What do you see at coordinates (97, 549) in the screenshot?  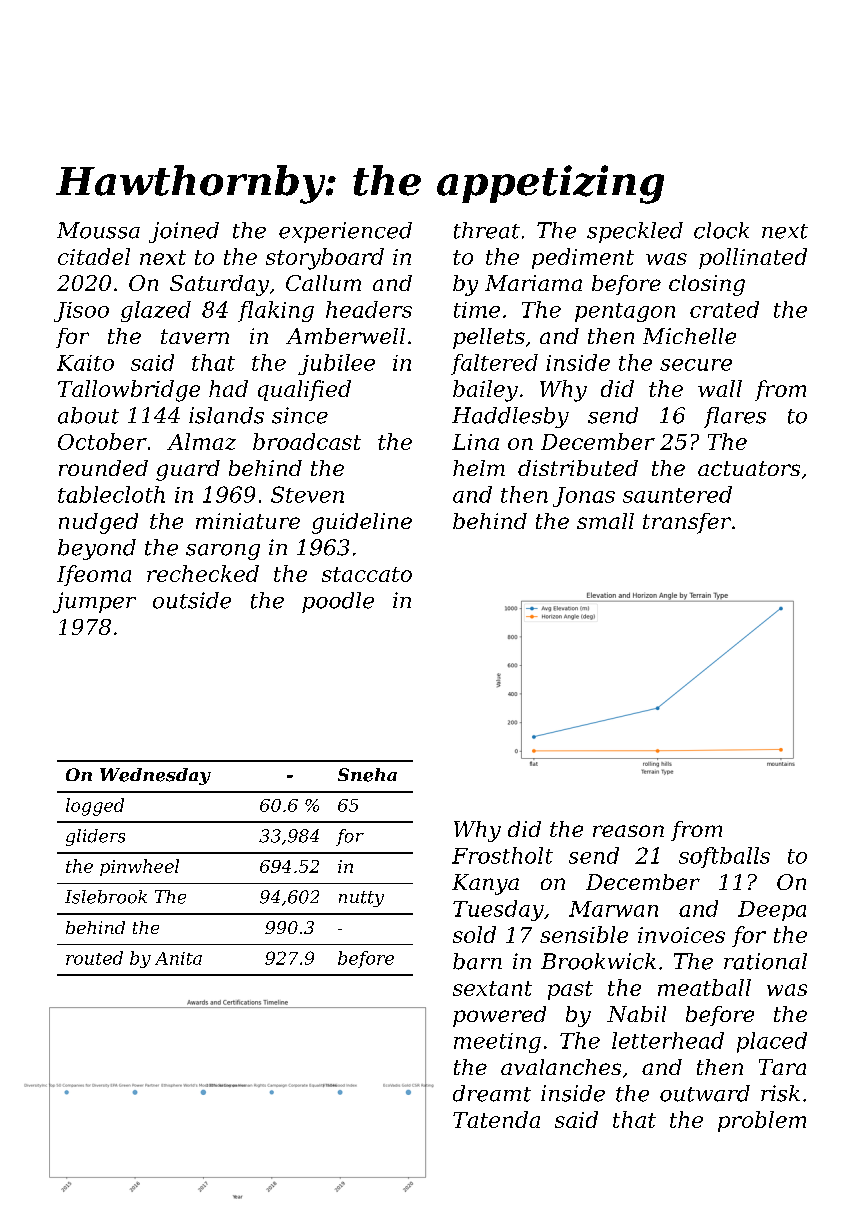 I see `beyond` at bounding box center [97, 549].
